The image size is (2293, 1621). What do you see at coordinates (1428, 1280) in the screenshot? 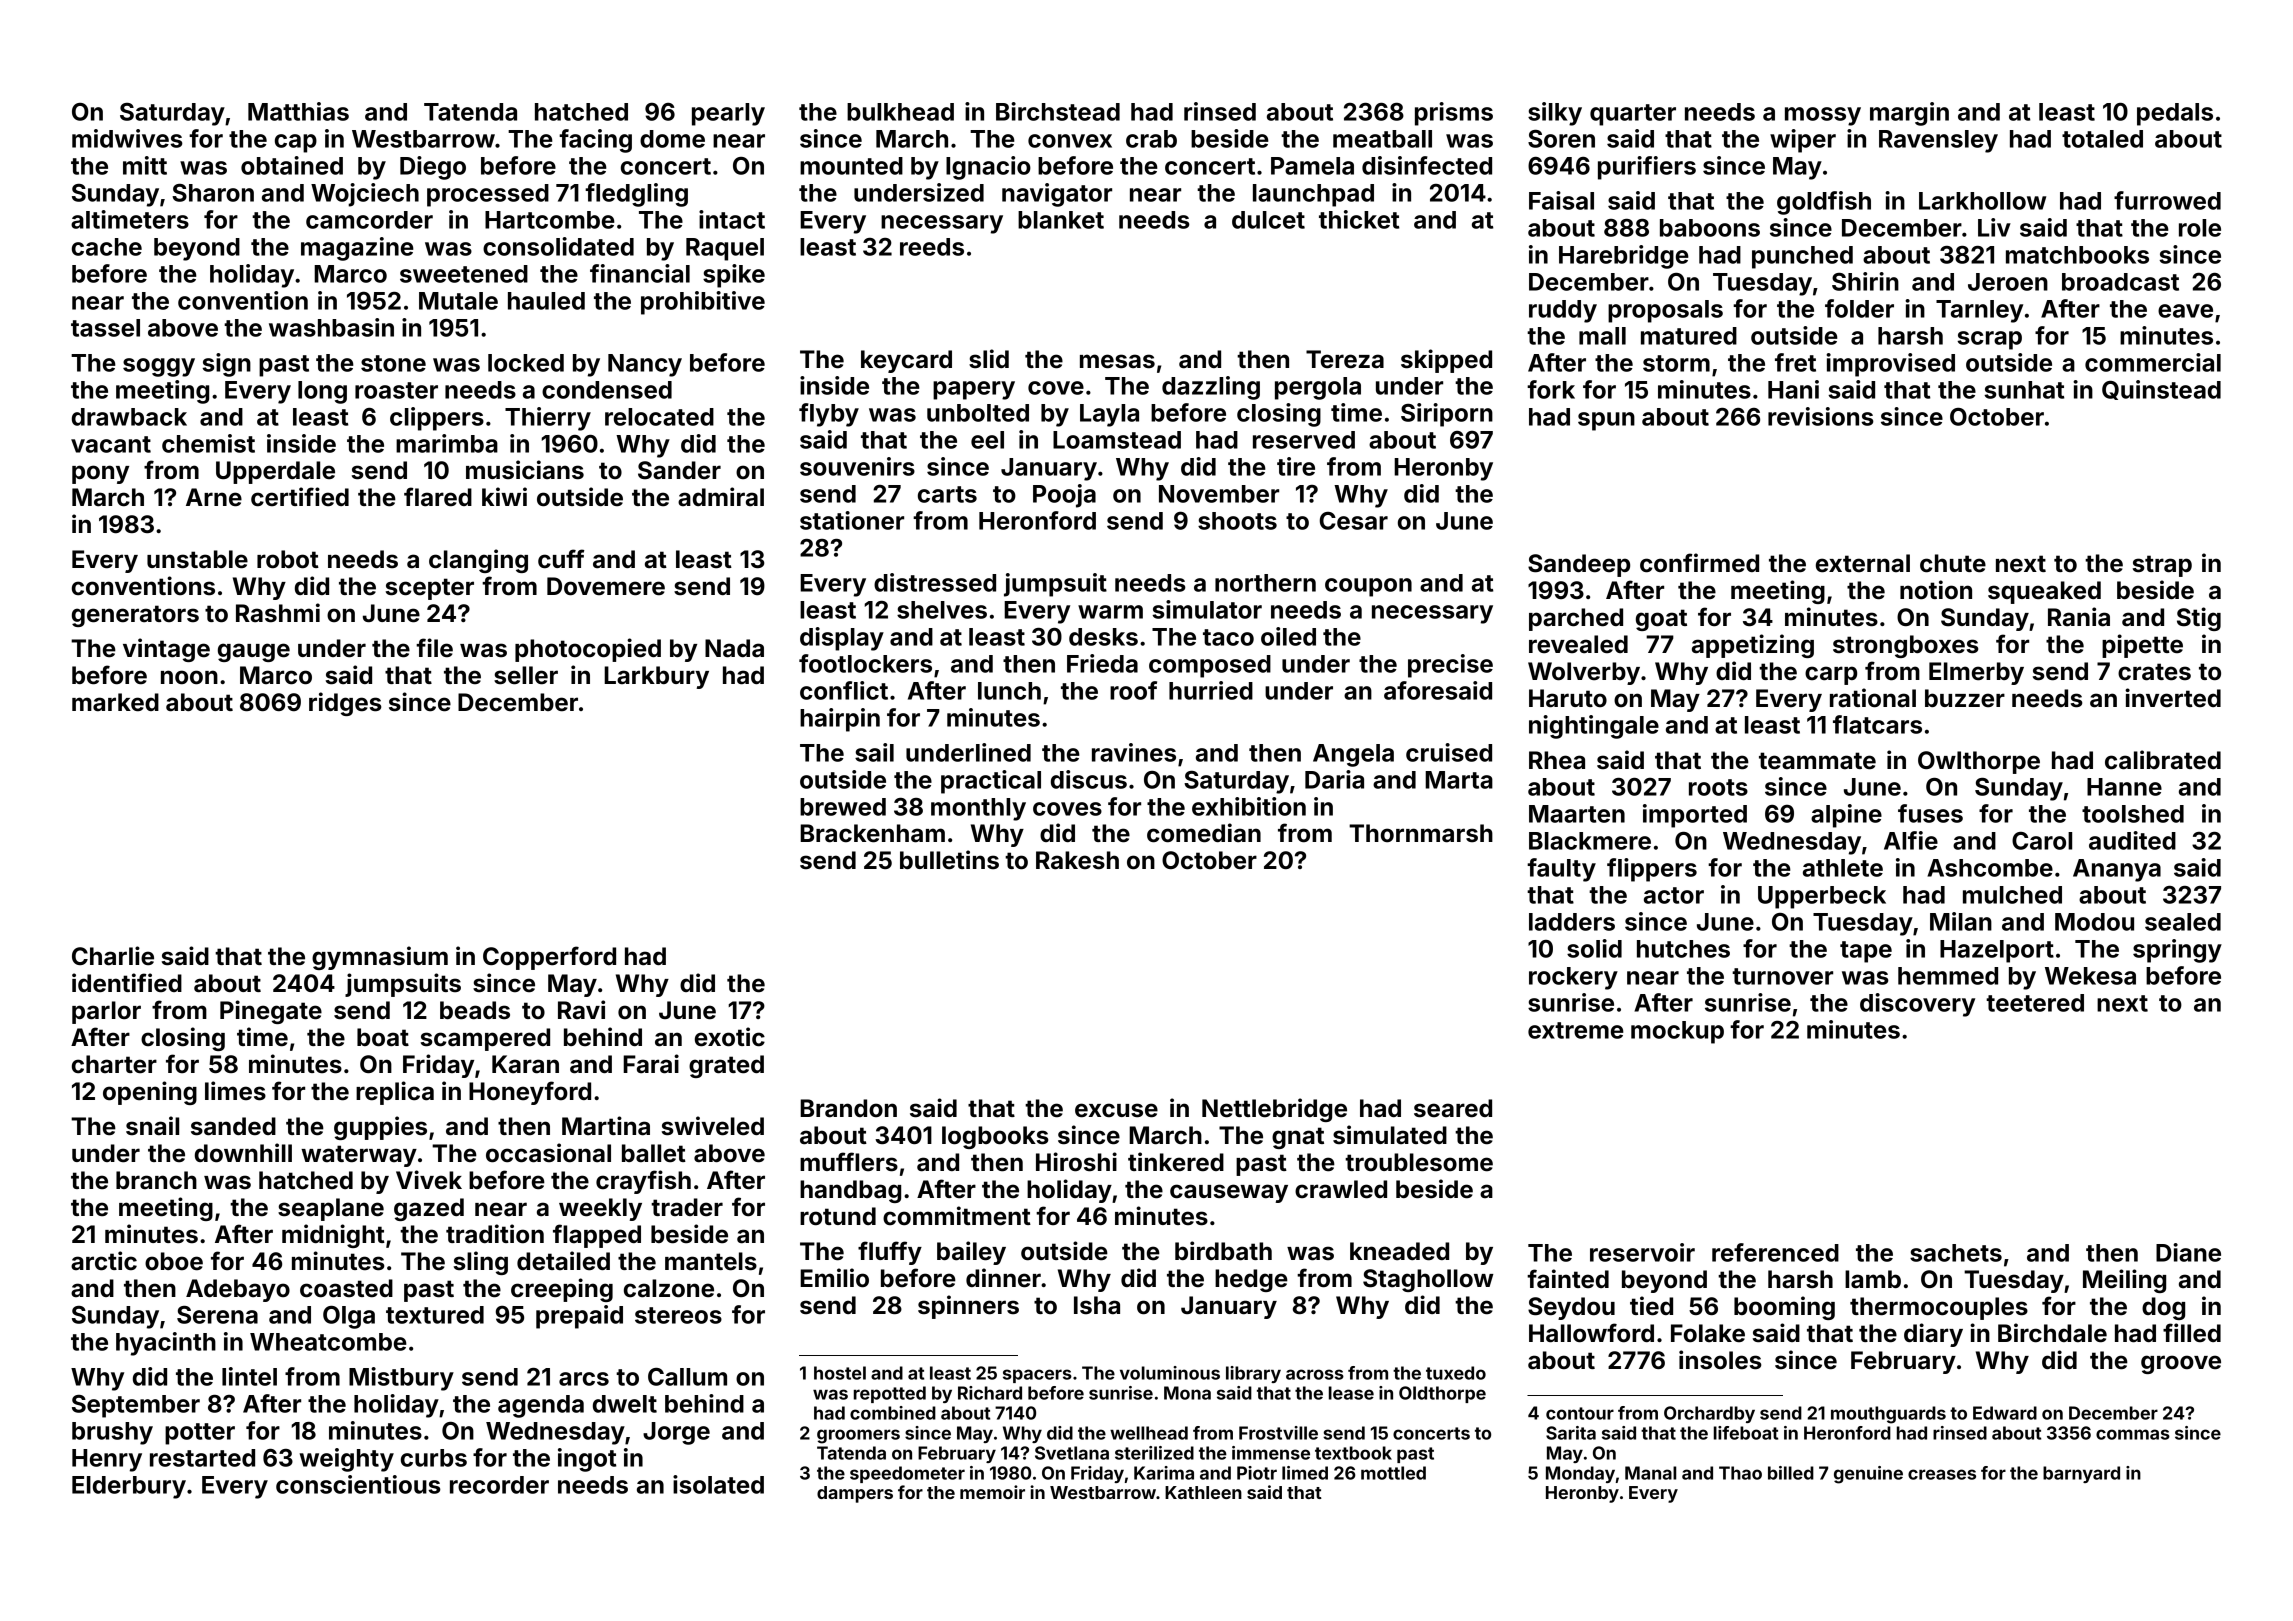
I see `Staghollow` at bounding box center [1428, 1280].
